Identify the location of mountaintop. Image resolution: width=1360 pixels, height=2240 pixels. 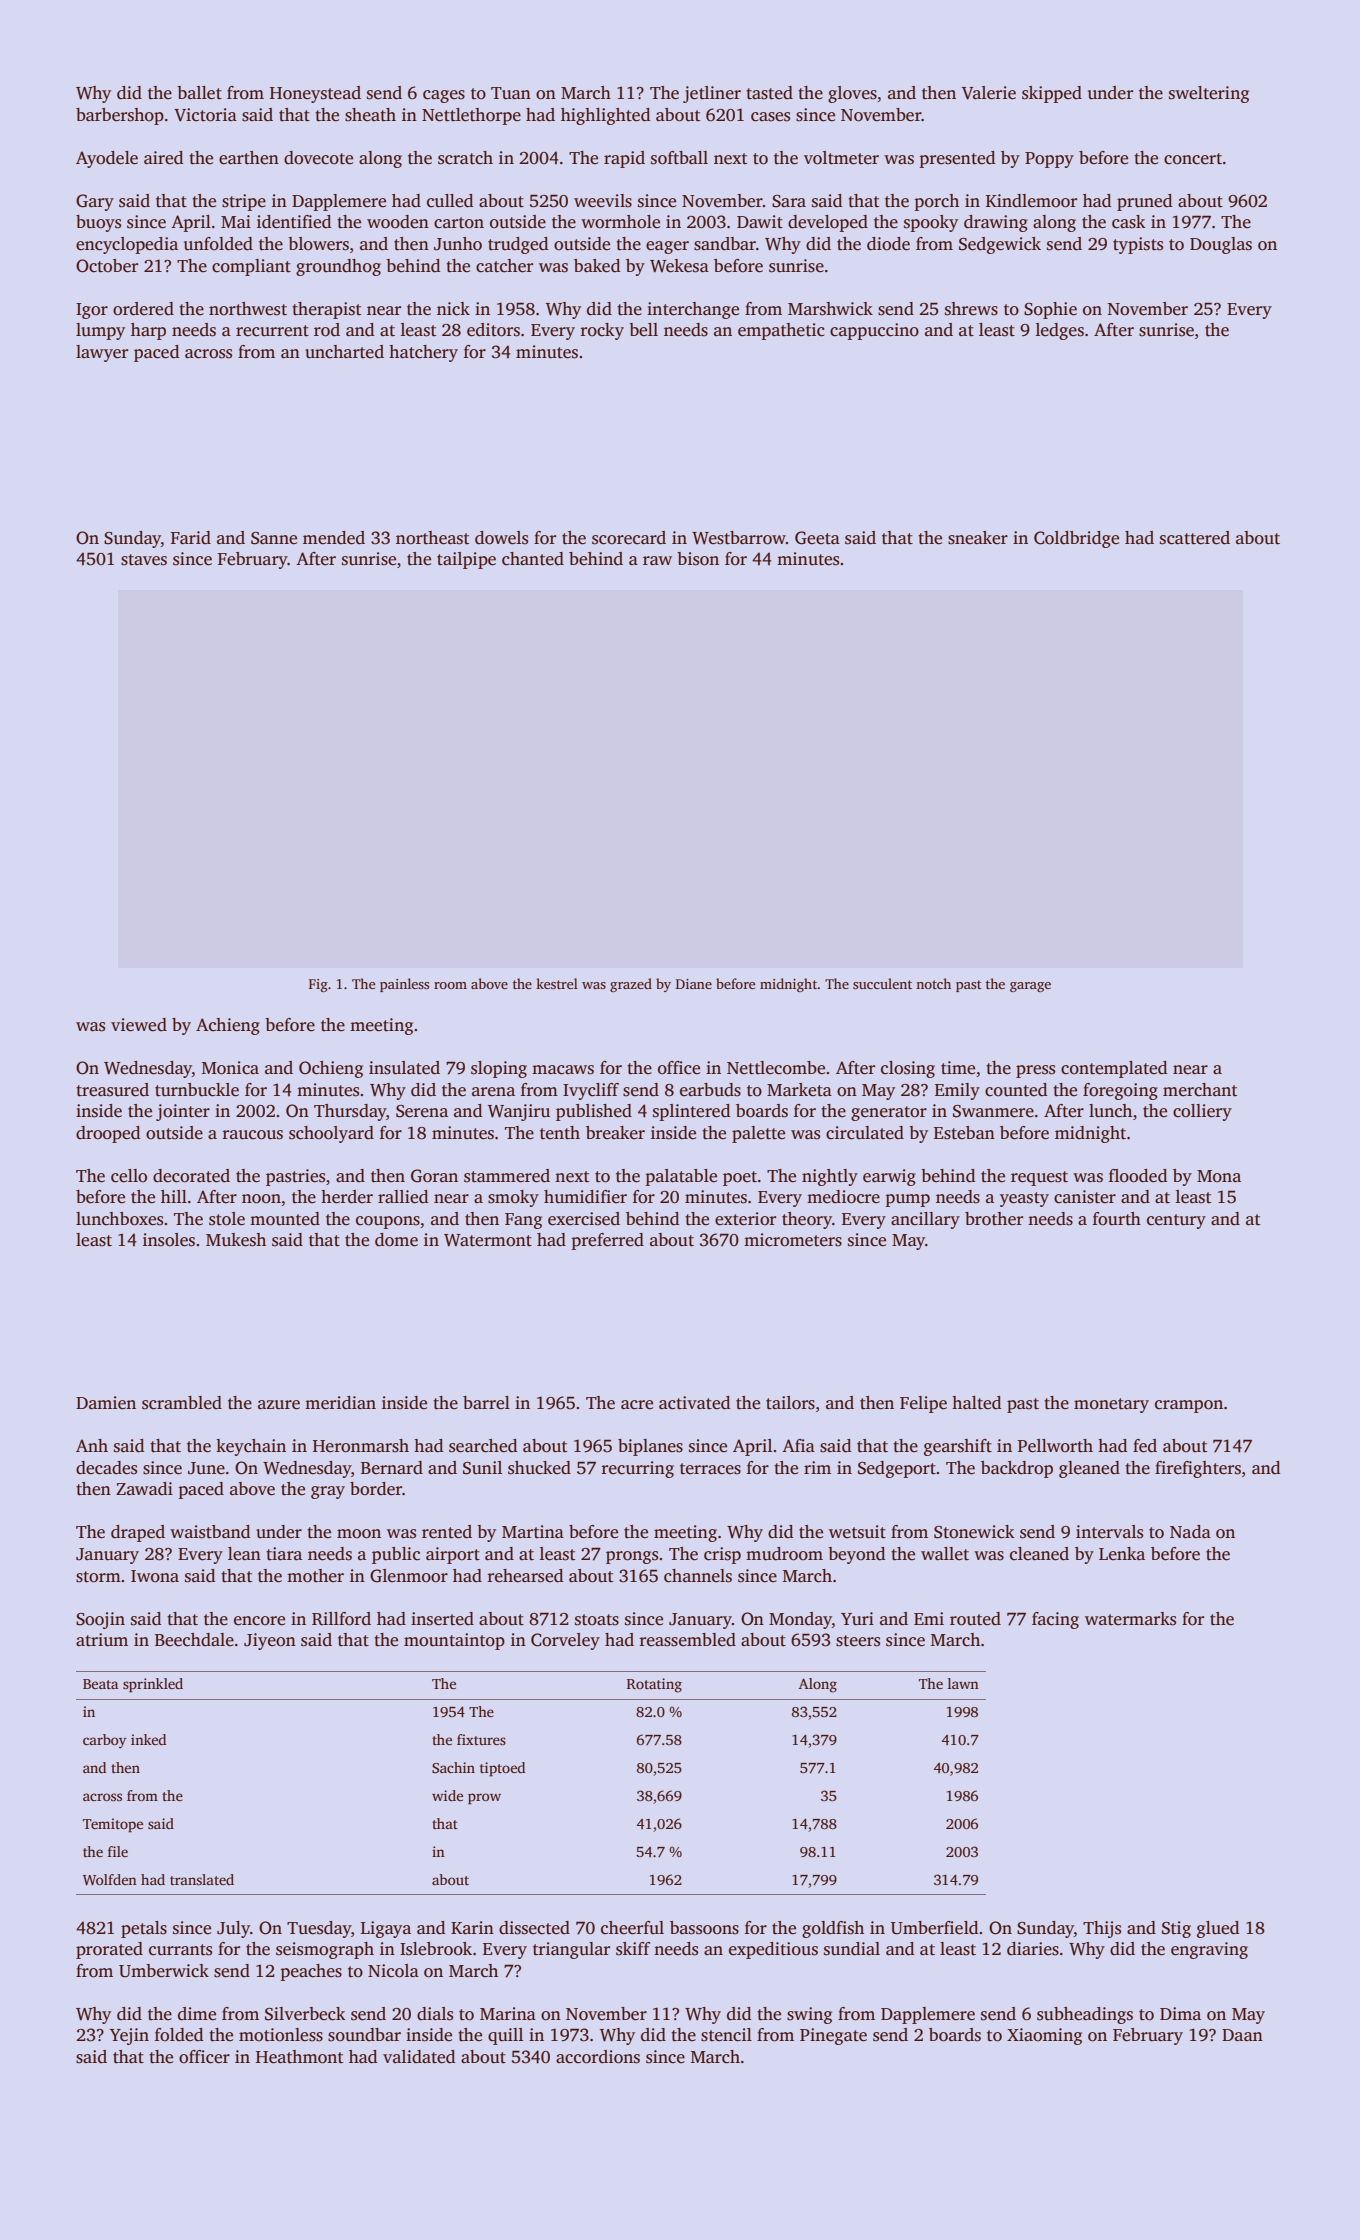
(454, 1641).
